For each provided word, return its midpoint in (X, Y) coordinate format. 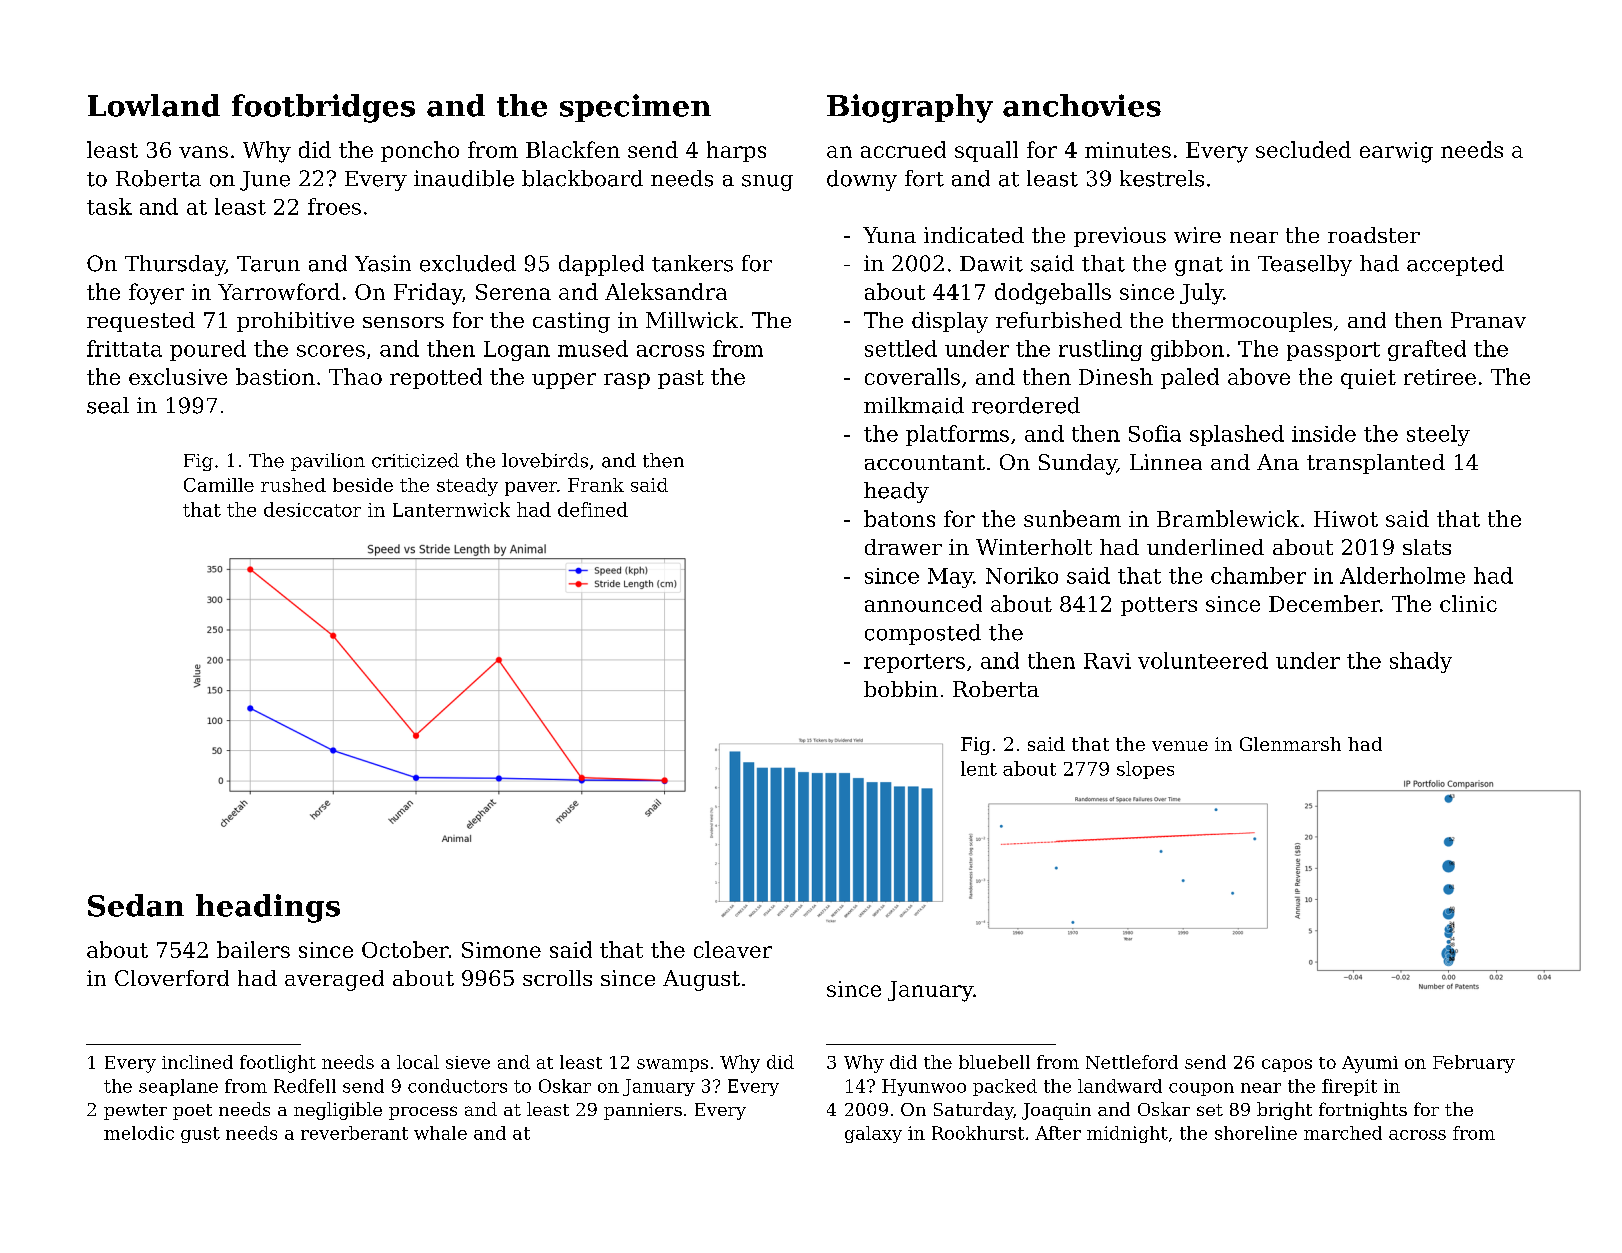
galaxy (873, 1134)
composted (923, 634)
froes (334, 206)
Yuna (889, 235)
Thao (355, 376)
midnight (1127, 1134)
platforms (957, 435)
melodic (139, 1133)
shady (1421, 662)
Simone (501, 950)
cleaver (733, 949)
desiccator (312, 509)
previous (1120, 237)
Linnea (1166, 462)
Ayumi (1370, 1064)
